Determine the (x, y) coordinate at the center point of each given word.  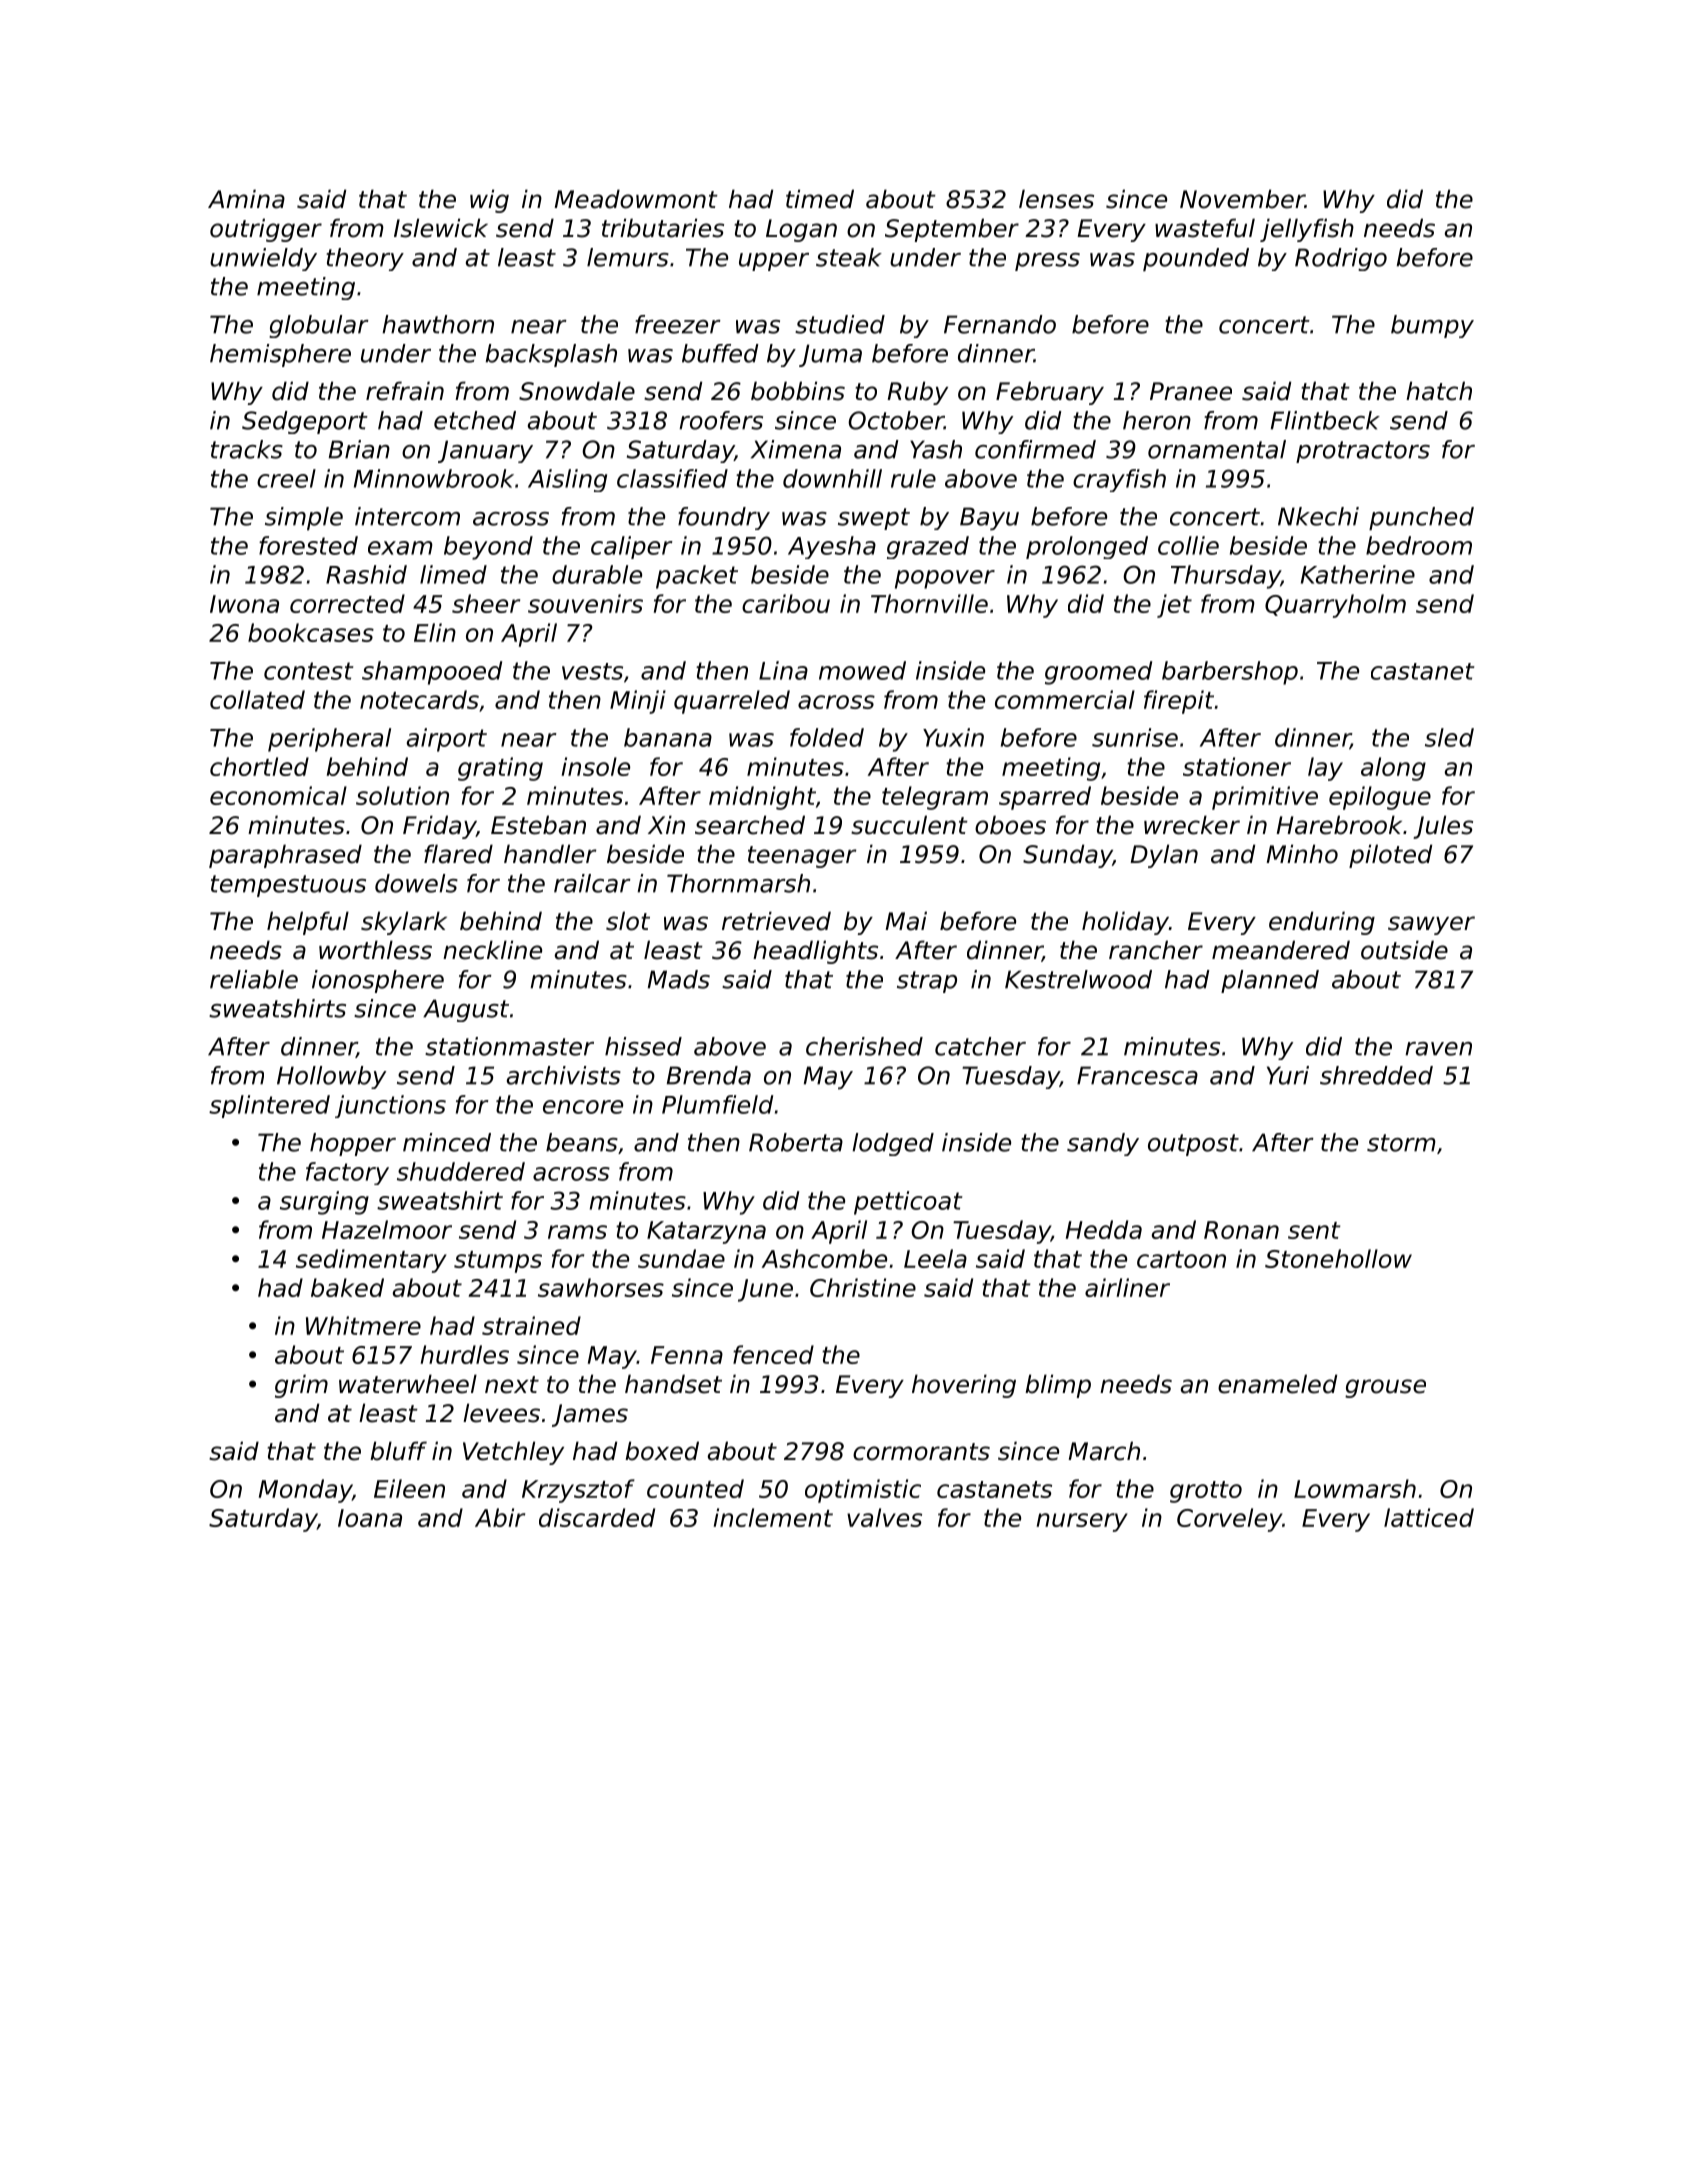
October (896, 420)
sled (1449, 737)
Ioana (370, 1518)
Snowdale (577, 391)
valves (884, 1517)
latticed (1429, 1517)
